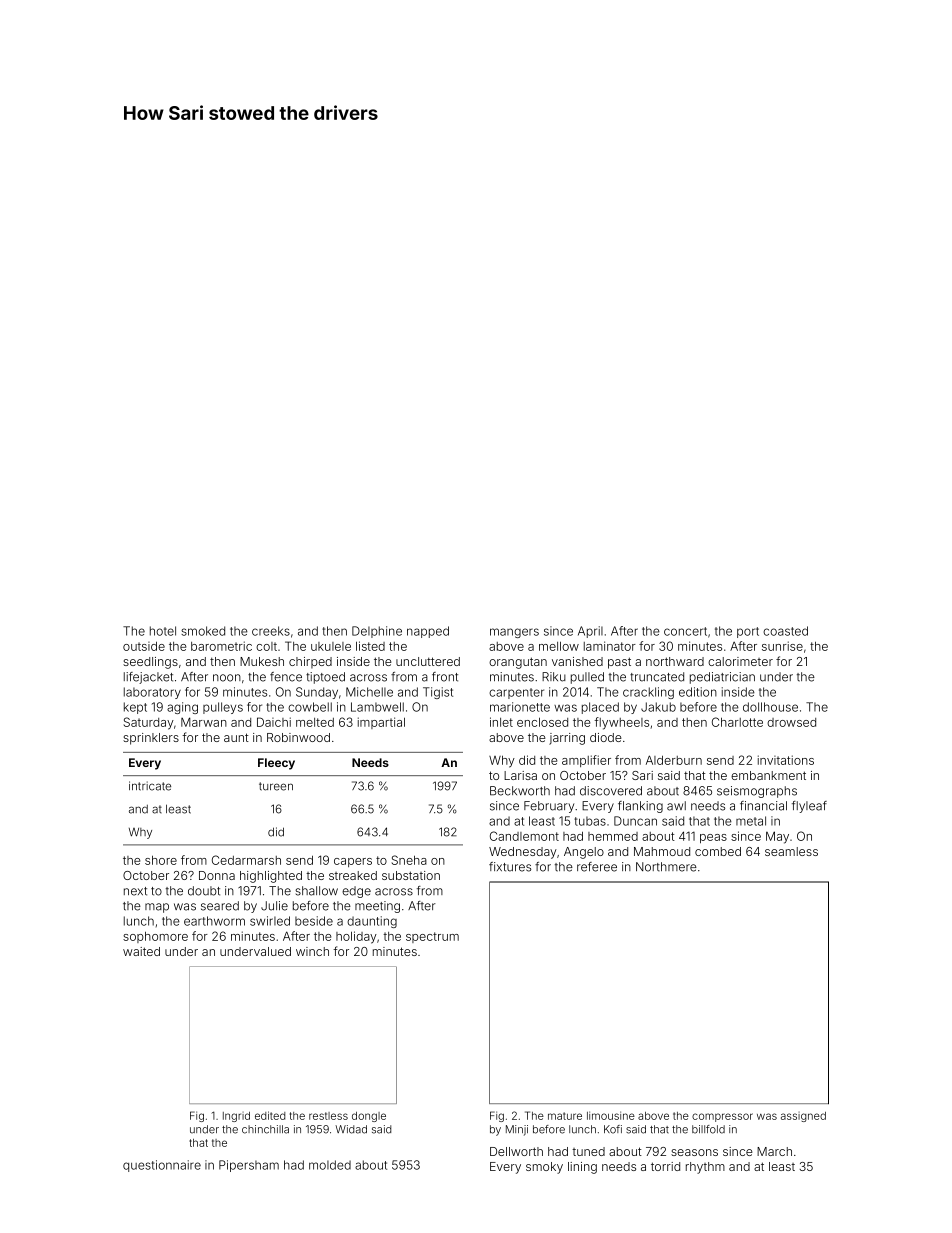  I want to click on spectrum, so click(432, 937).
